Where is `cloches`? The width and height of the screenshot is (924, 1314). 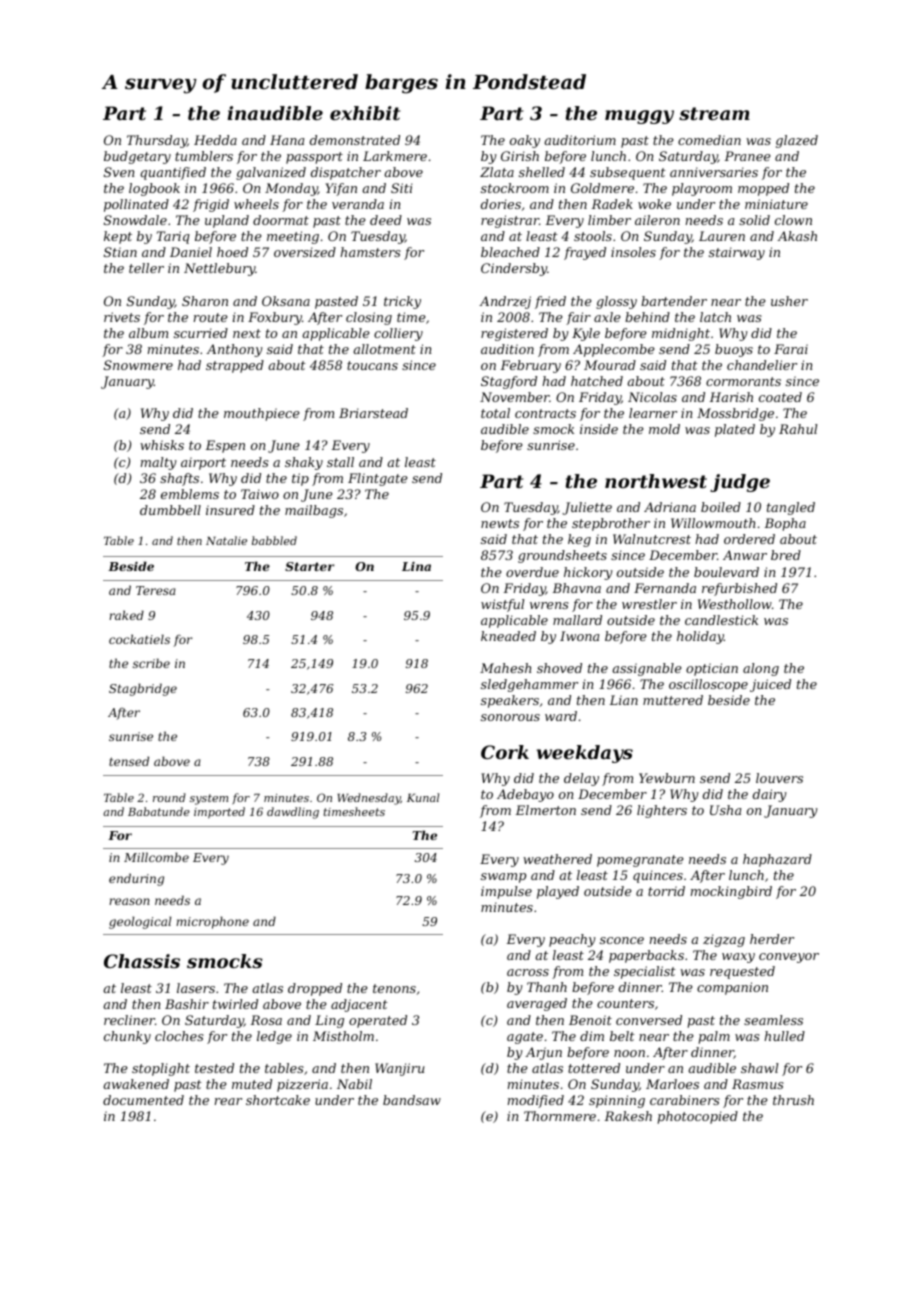
cloches is located at coordinates (179, 1036).
